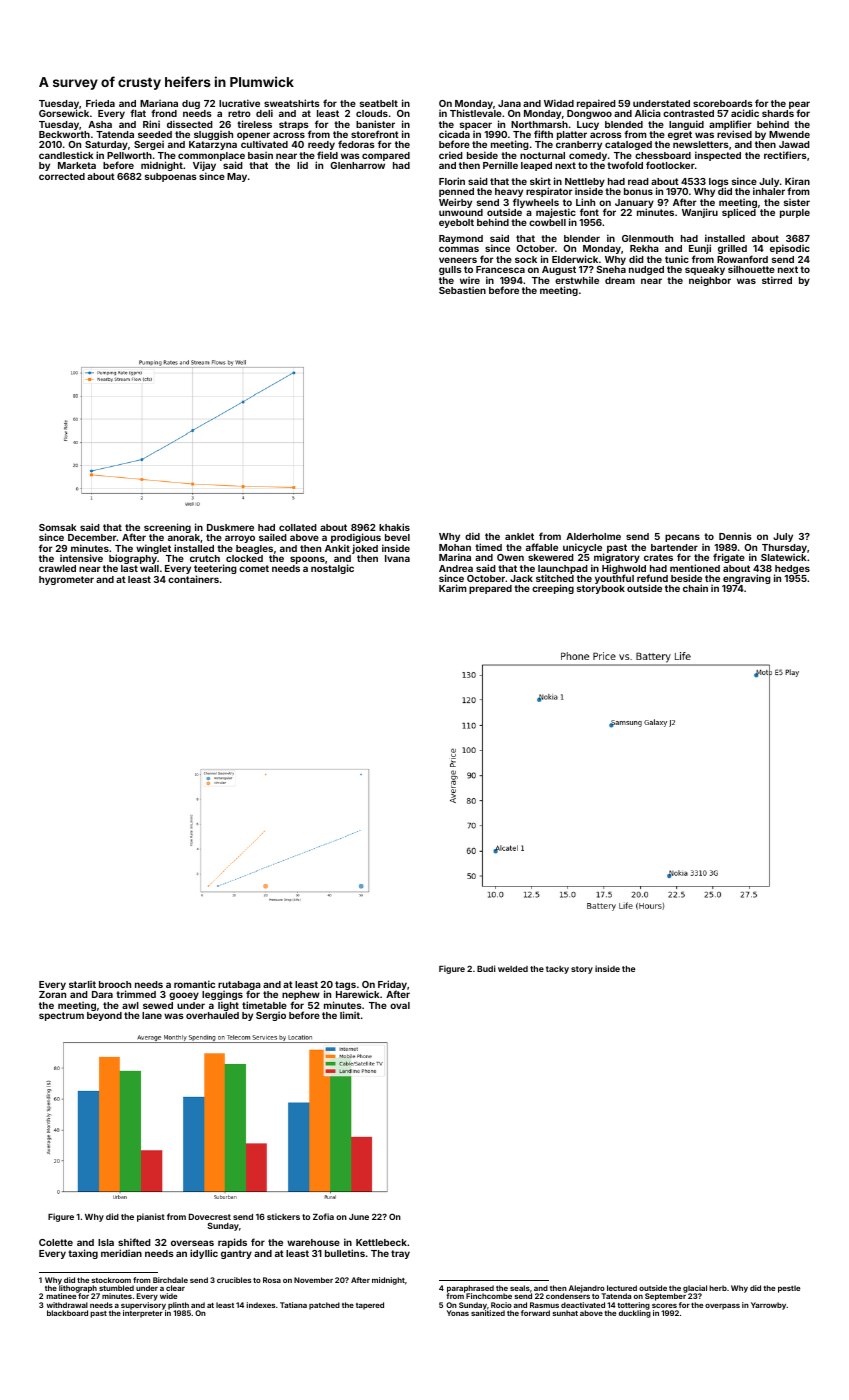  What do you see at coordinates (450, 270) in the page?
I see `gulls` at bounding box center [450, 270].
